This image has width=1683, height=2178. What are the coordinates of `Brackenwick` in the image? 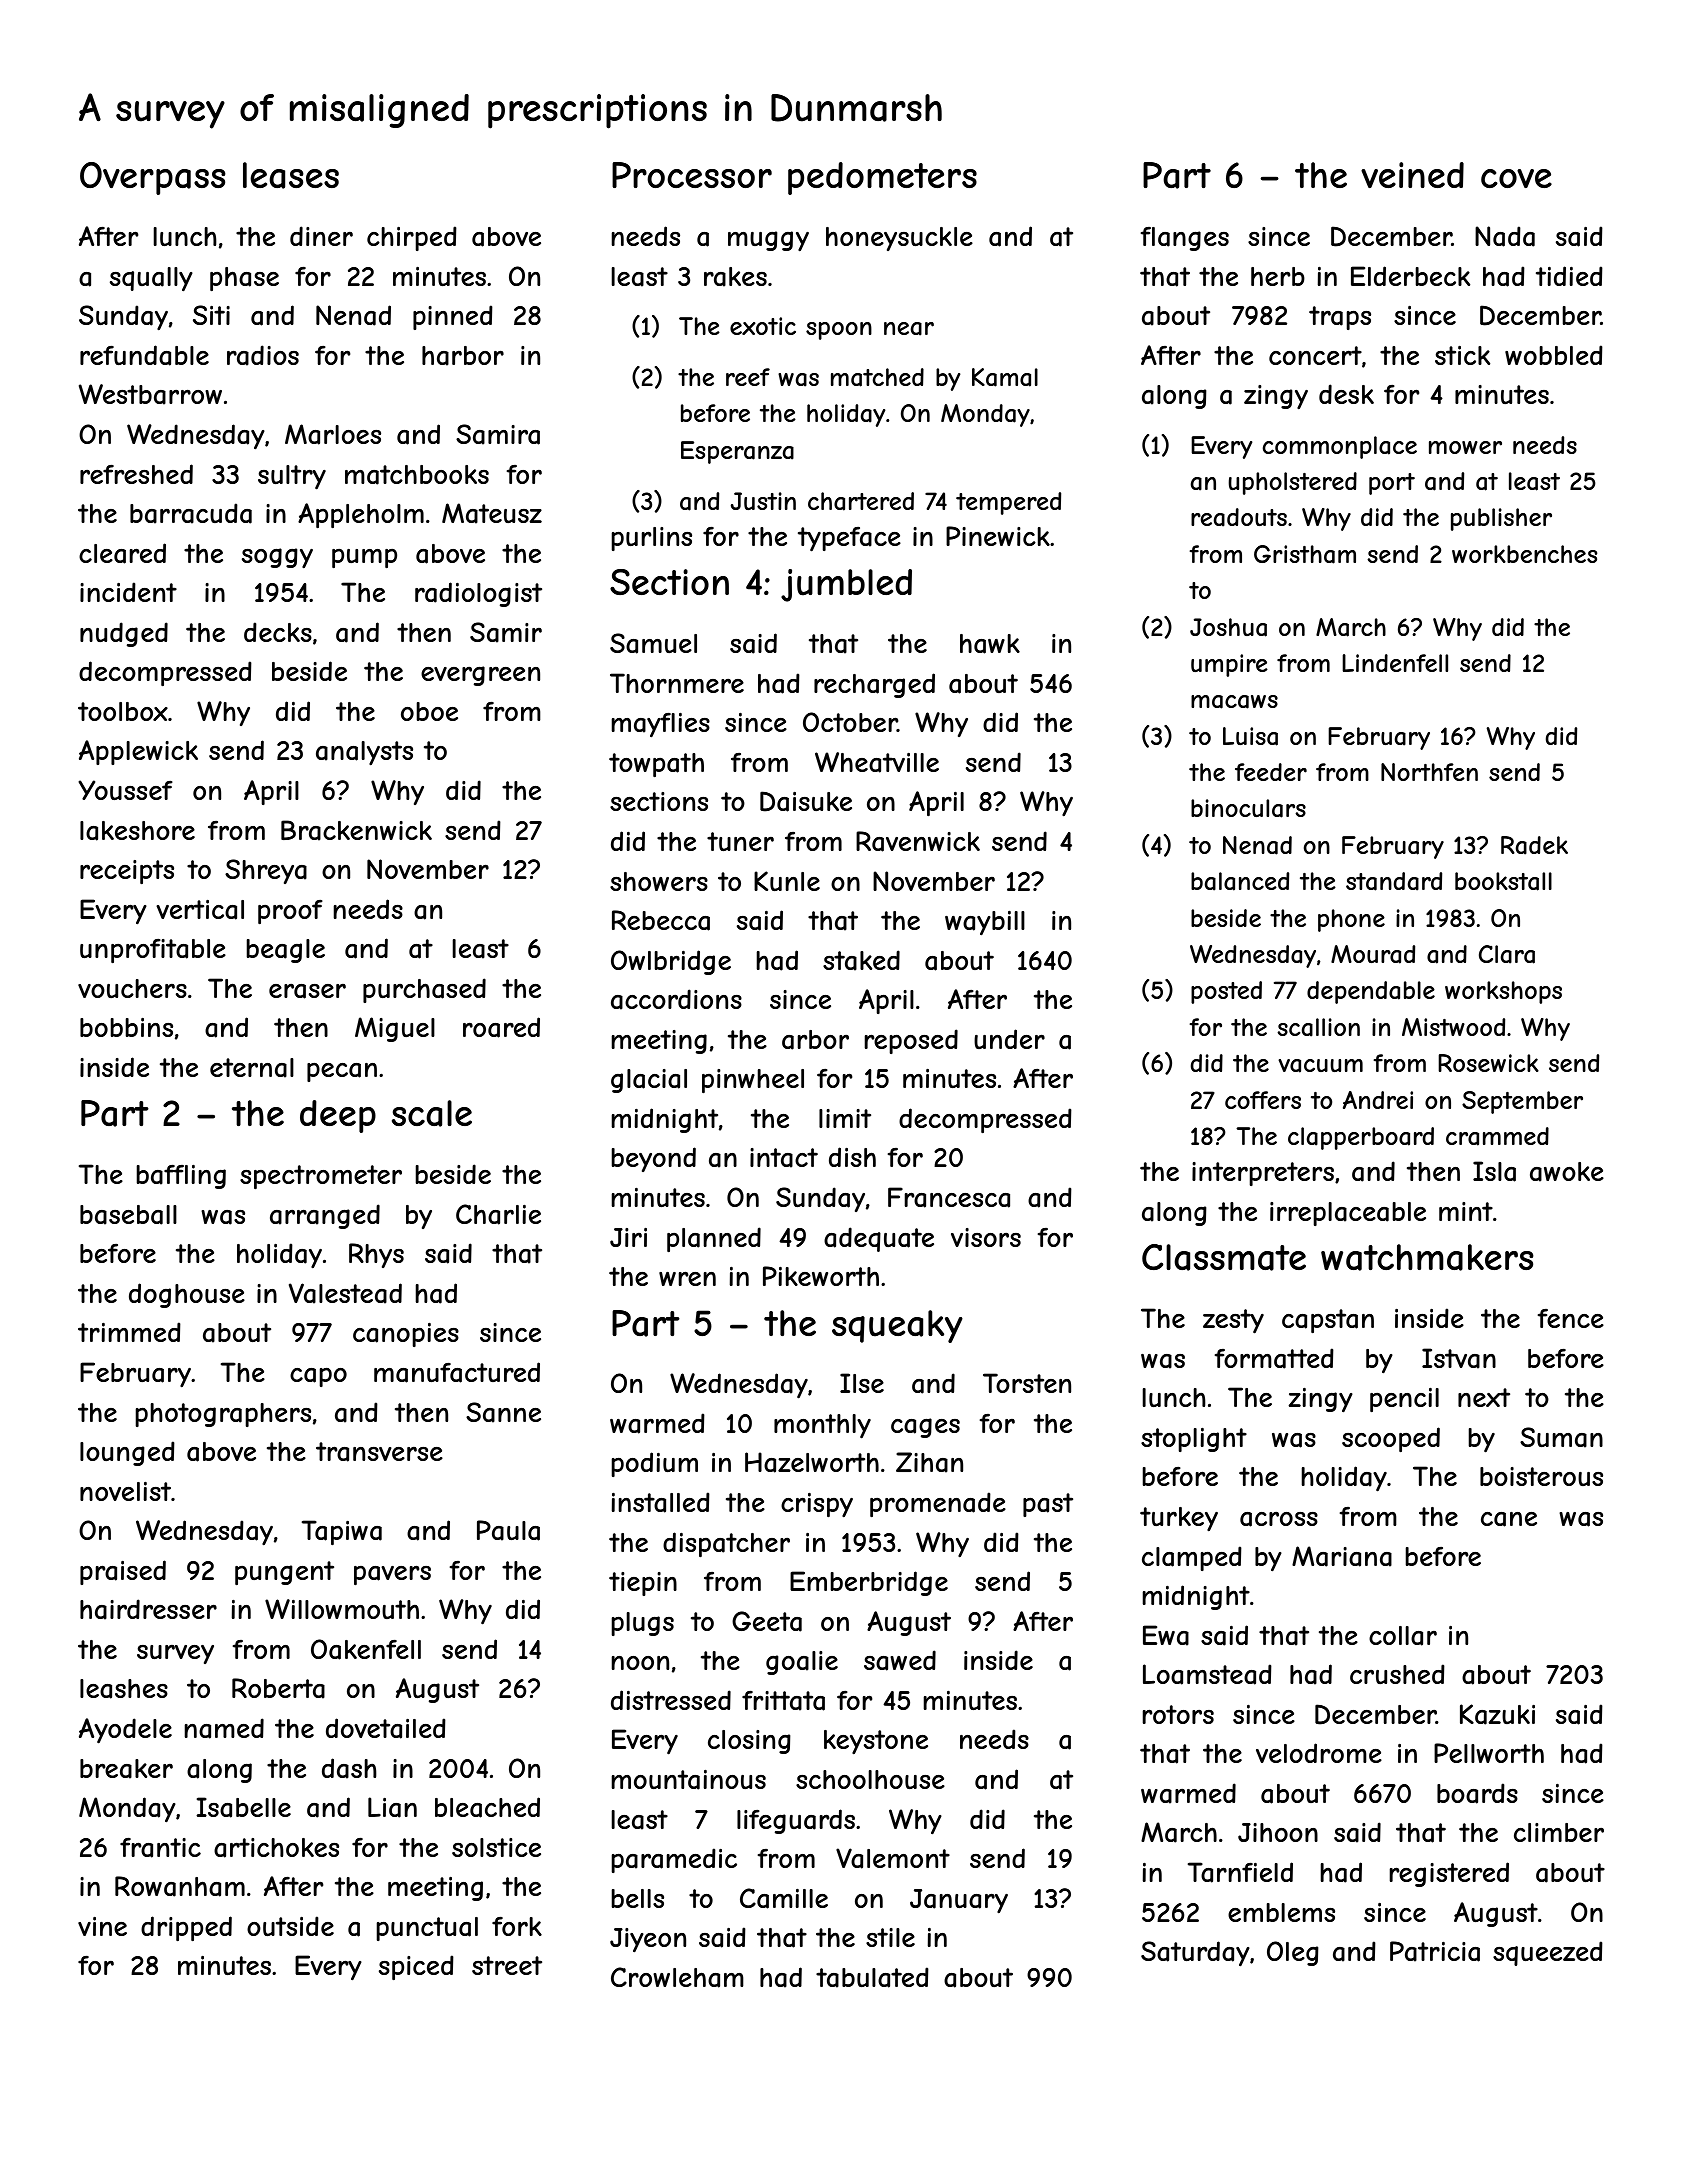 It's located at (356, 830).
